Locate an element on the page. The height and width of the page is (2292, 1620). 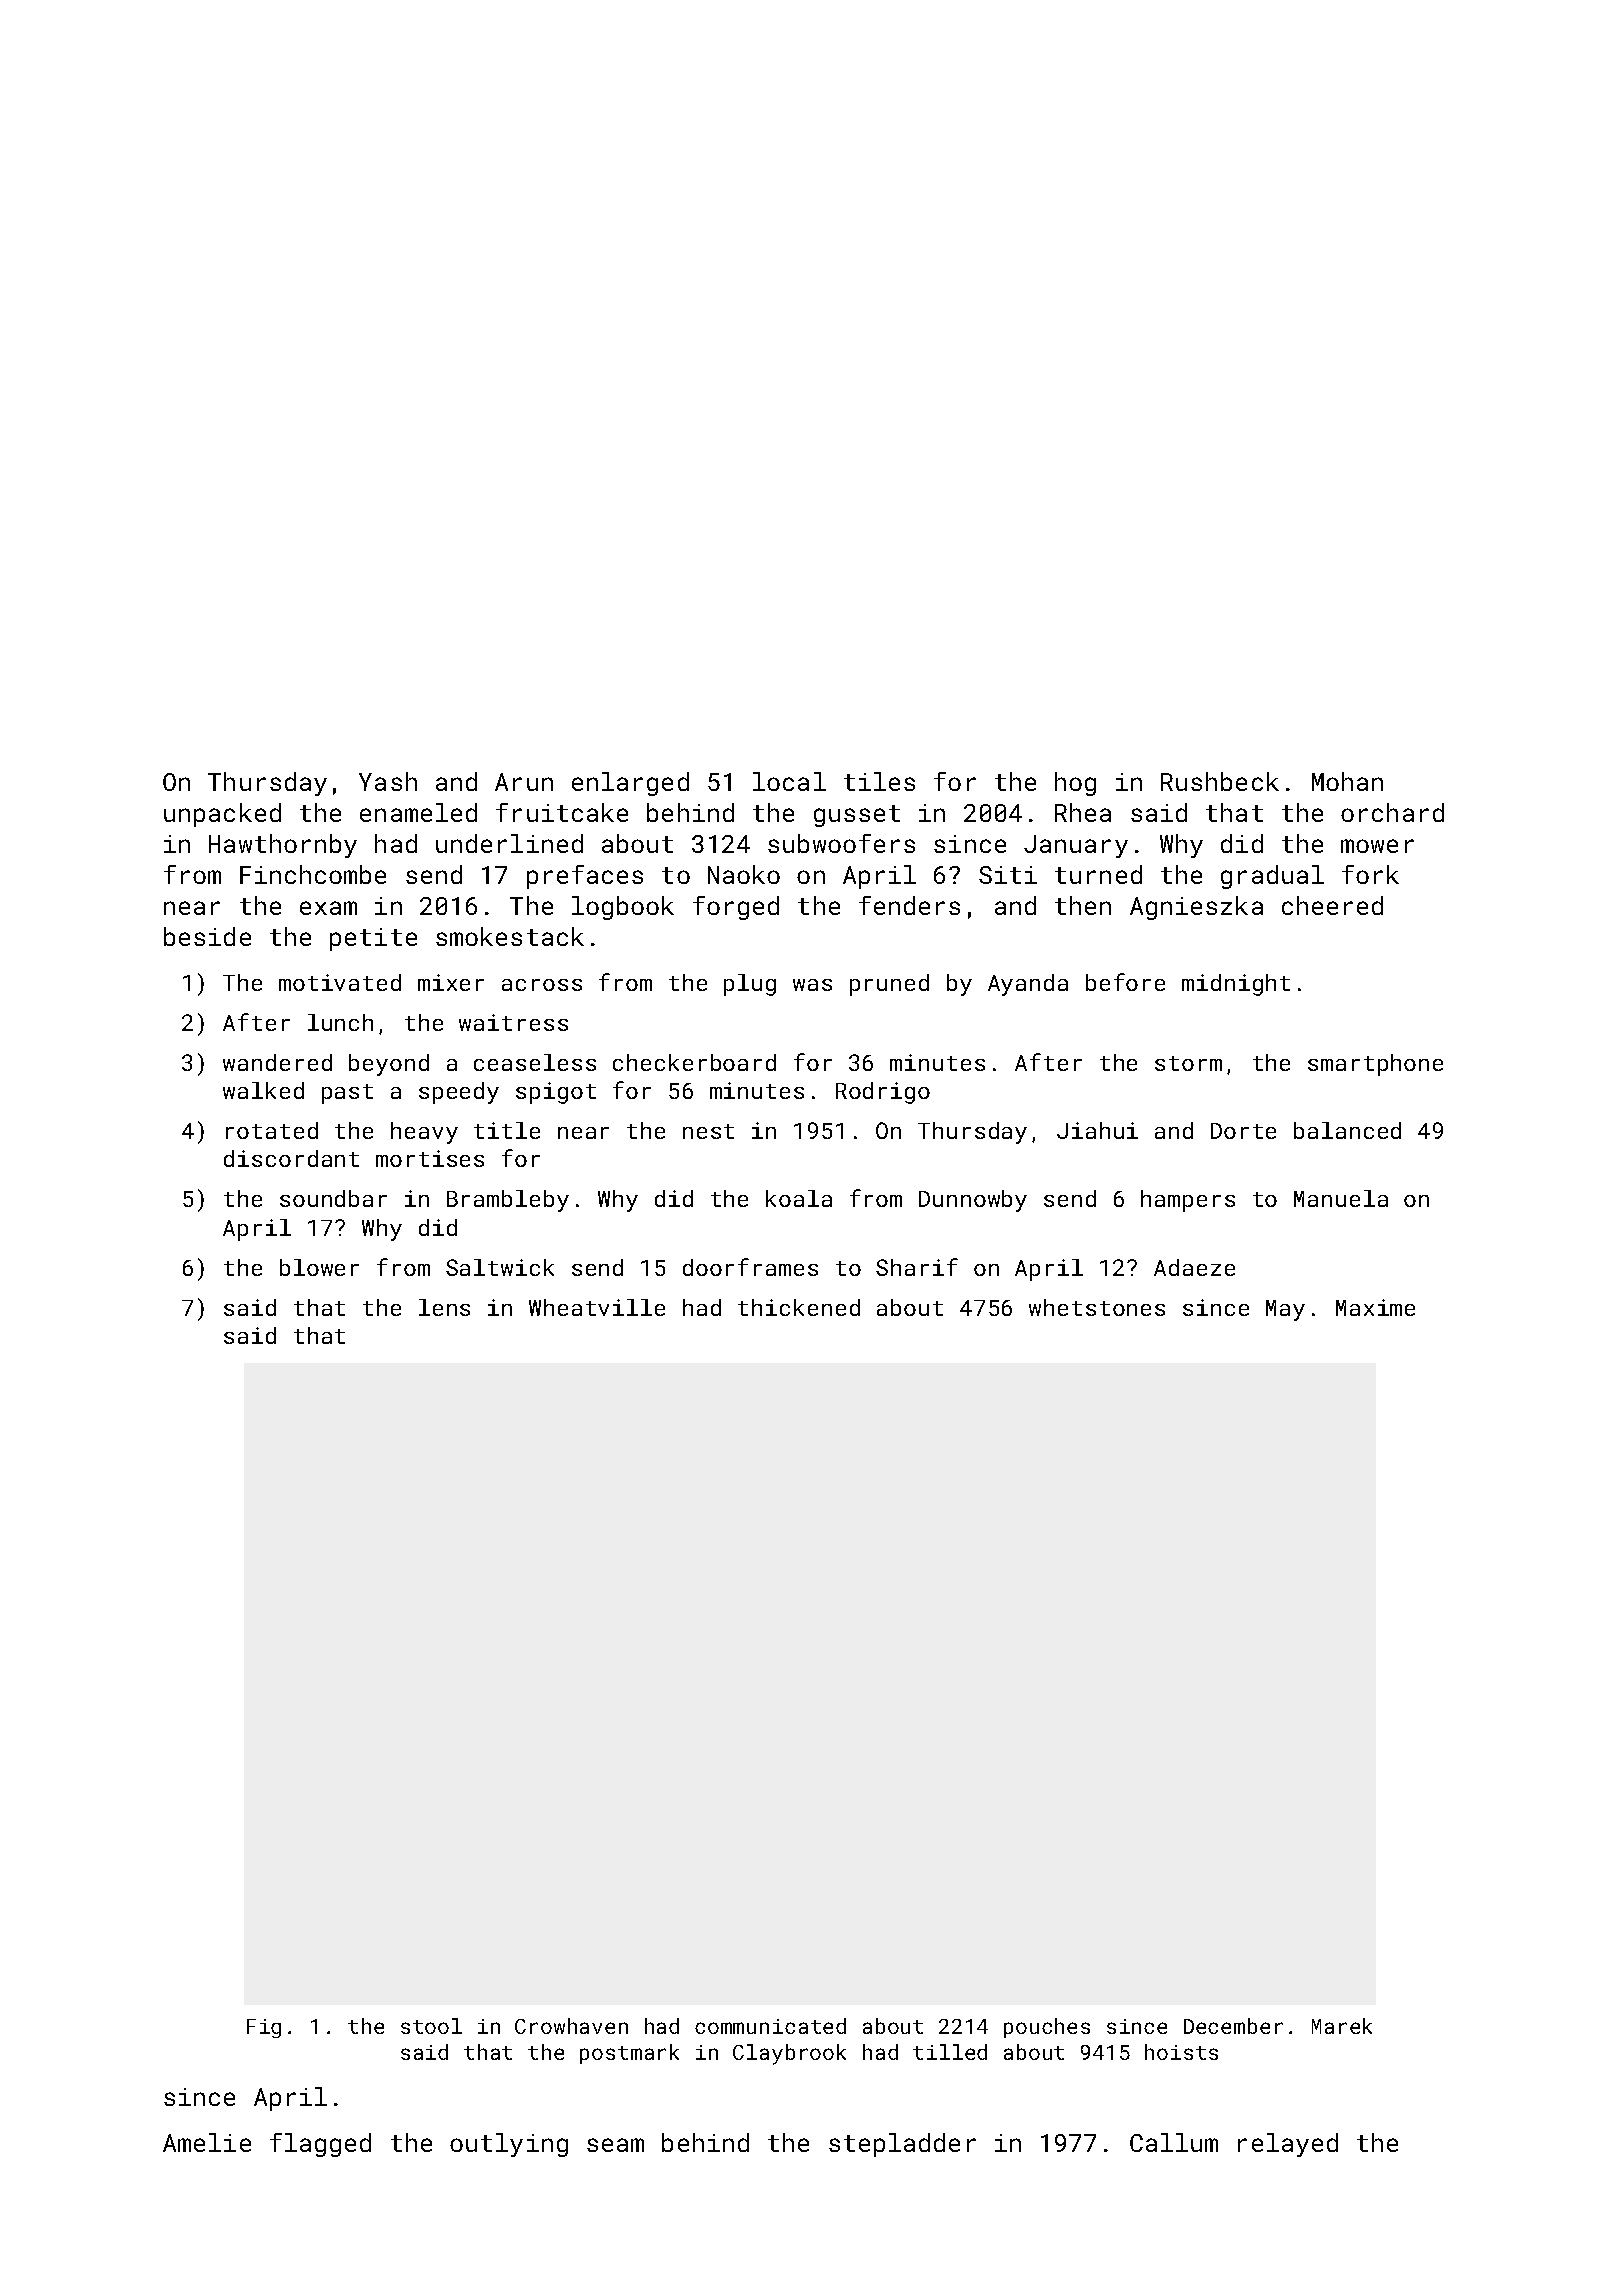
walked is located at coordinates (263, 1090).
